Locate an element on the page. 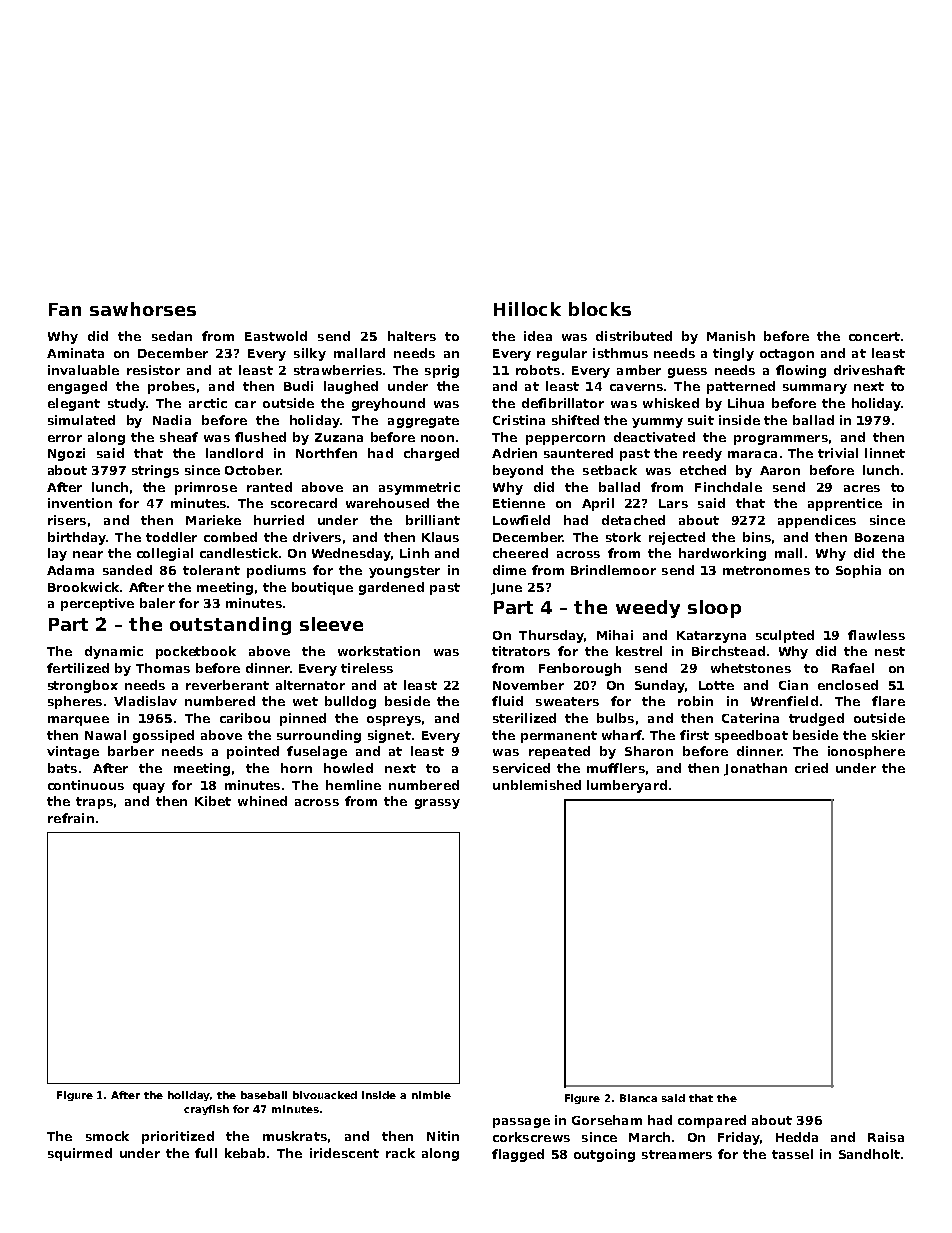  Manish is located at coordinates (731, 336).
